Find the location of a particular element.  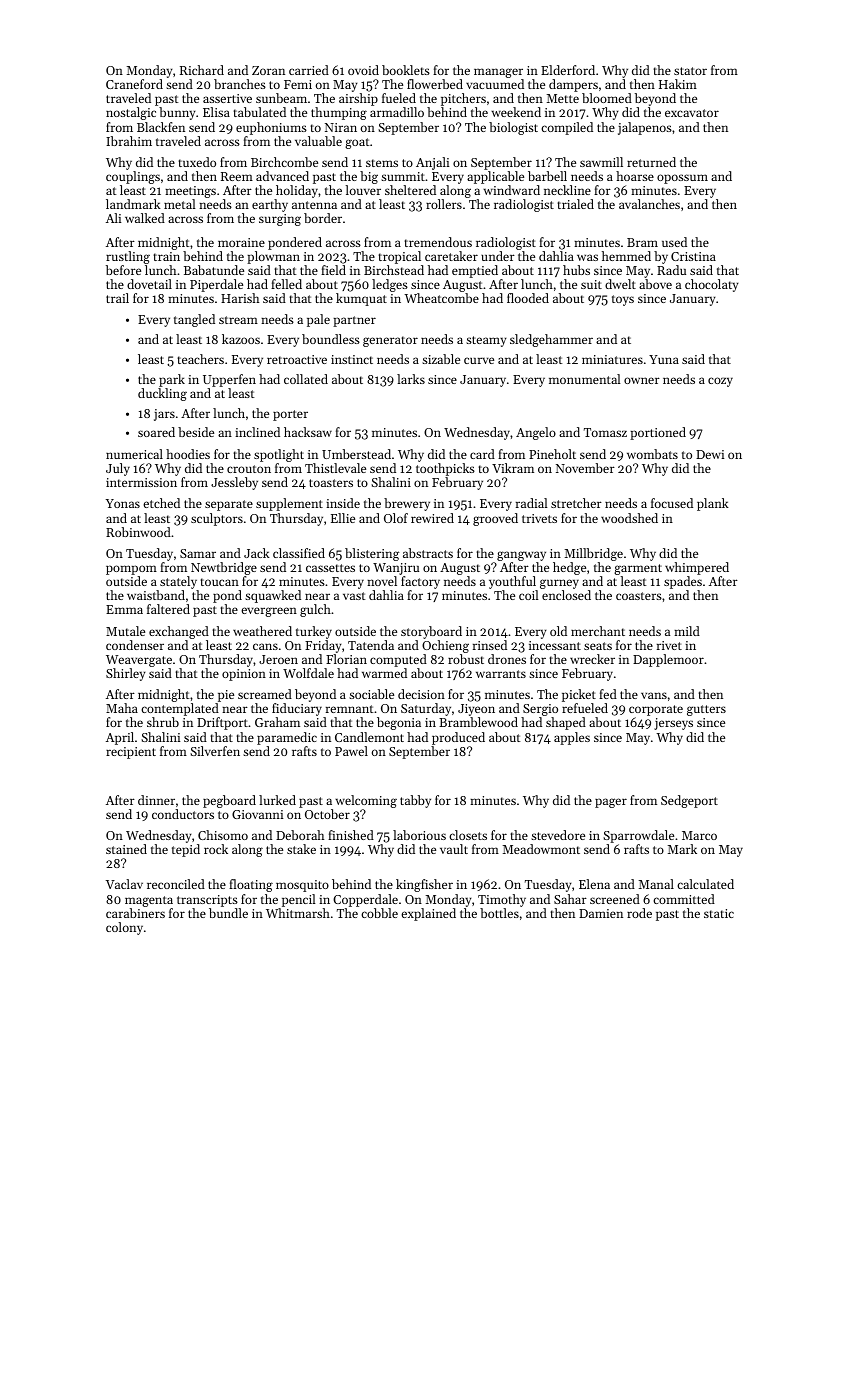

explained is located at coordinates (428, 914).
